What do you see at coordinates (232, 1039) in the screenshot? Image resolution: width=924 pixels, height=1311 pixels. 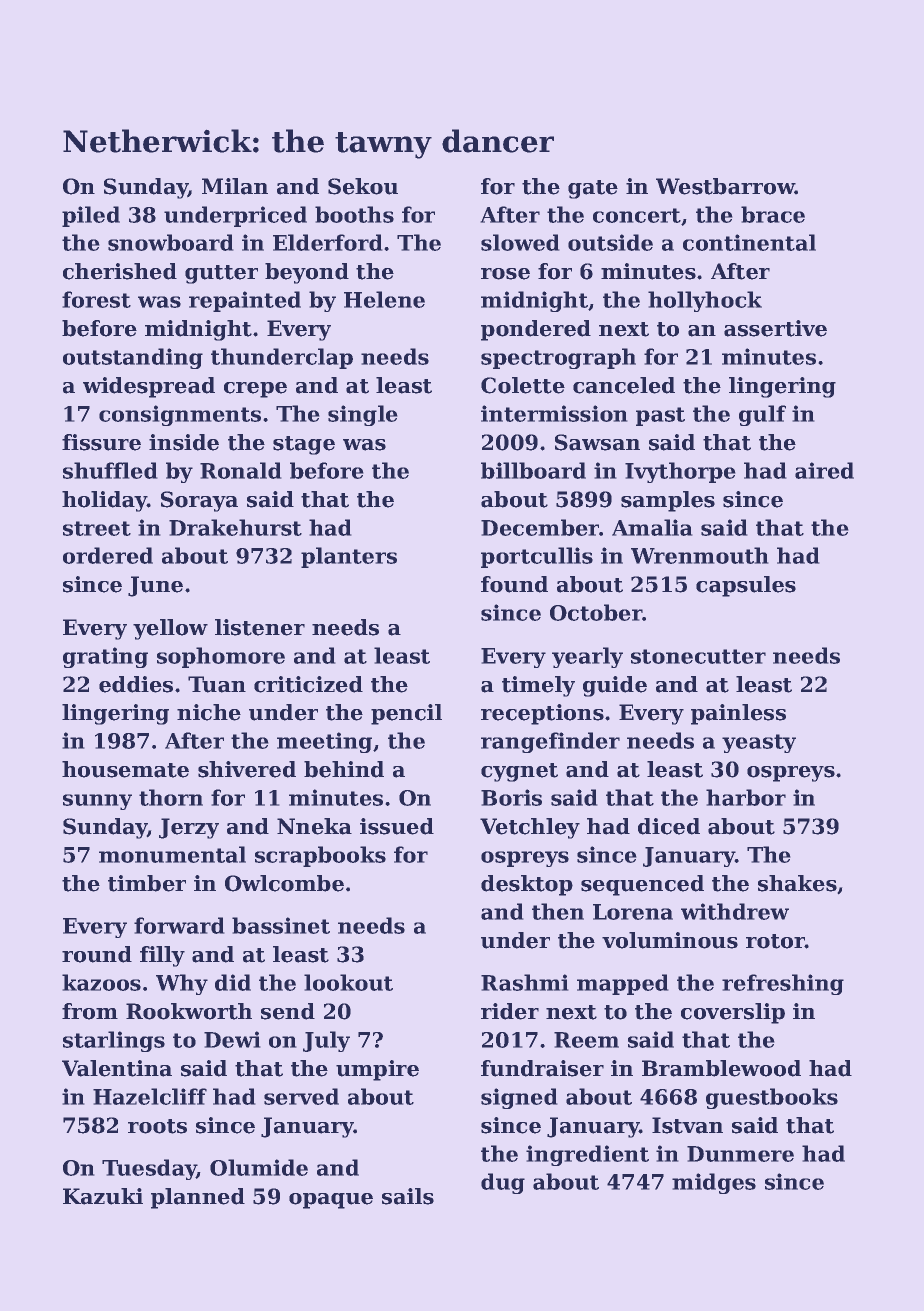 I see `Dewi` at bounding box center [232, 1039].
